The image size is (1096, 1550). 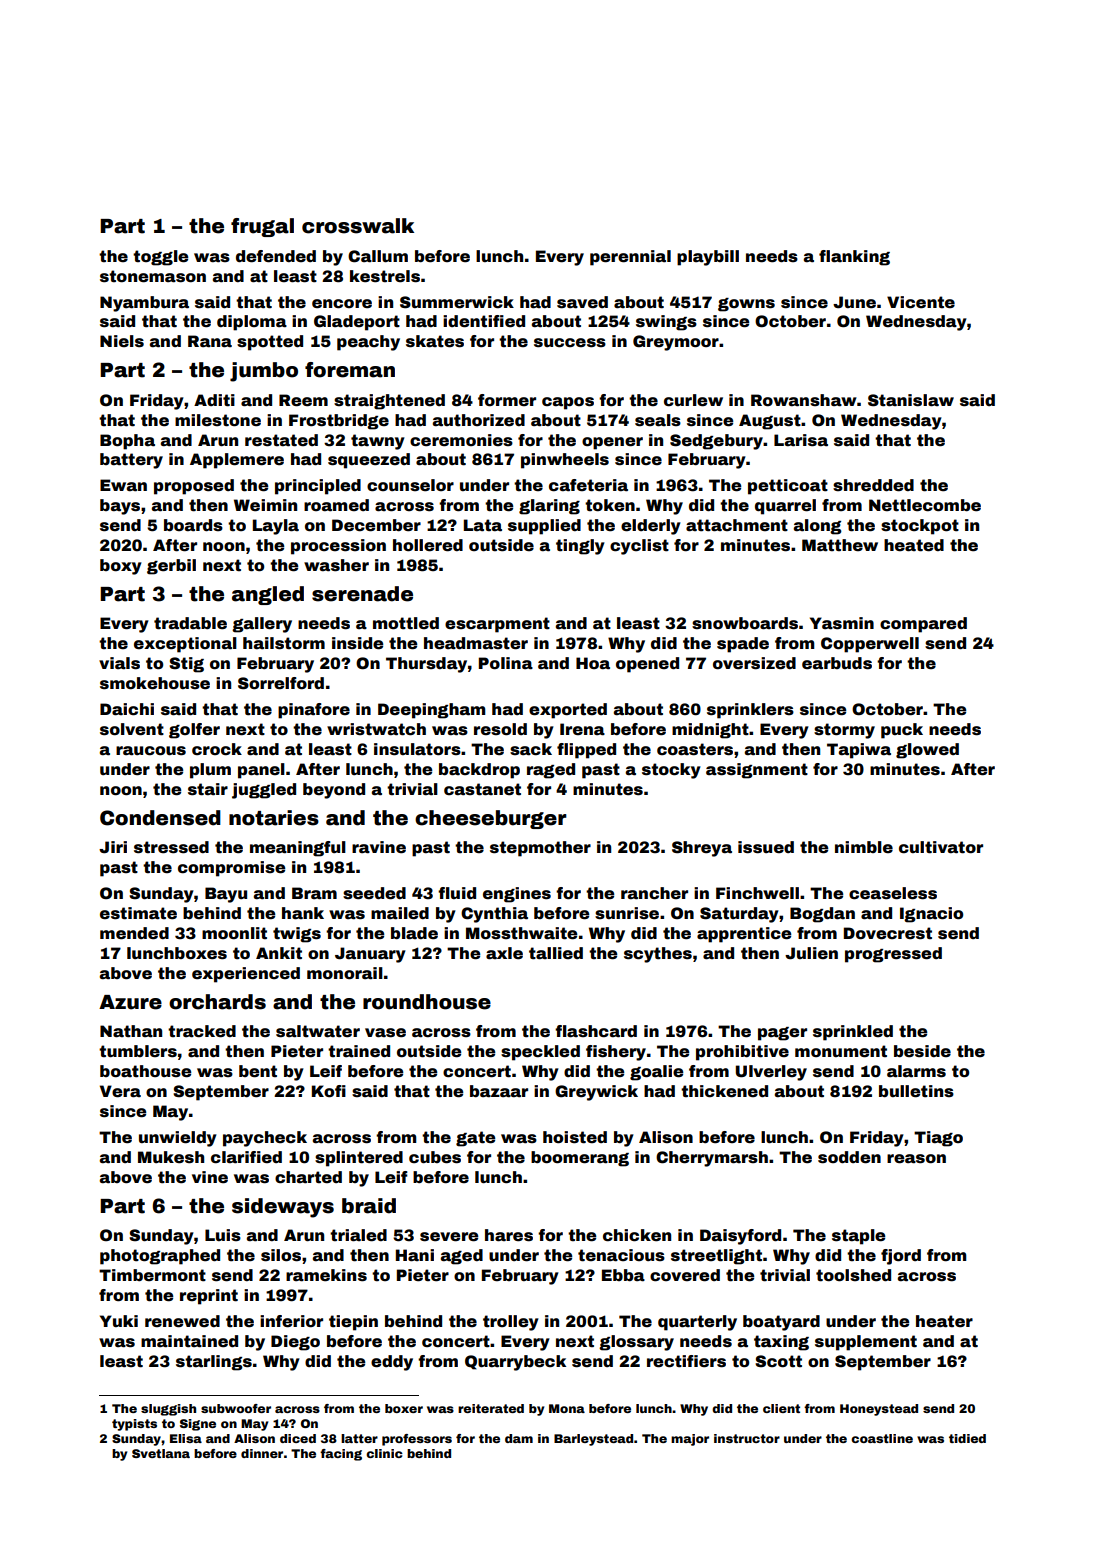 I want to click on toggle, so click(x=160, y=258).
